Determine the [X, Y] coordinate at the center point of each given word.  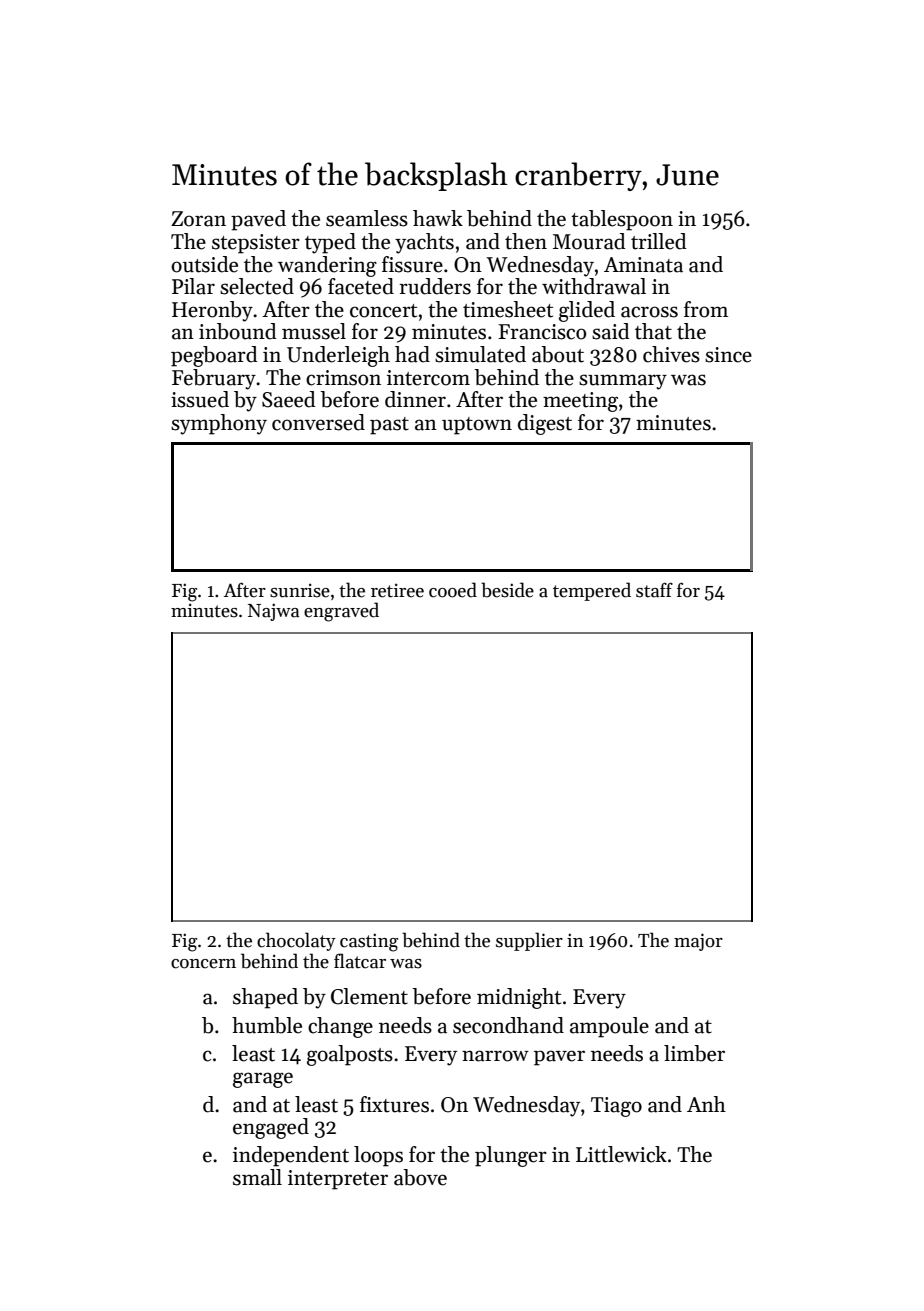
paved [258, 220]
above [420, 1177]
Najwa [273, 612]
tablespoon [622, 220]
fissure [412, 264]
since [728, 355]
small [257, 1177]
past [389, 426]
